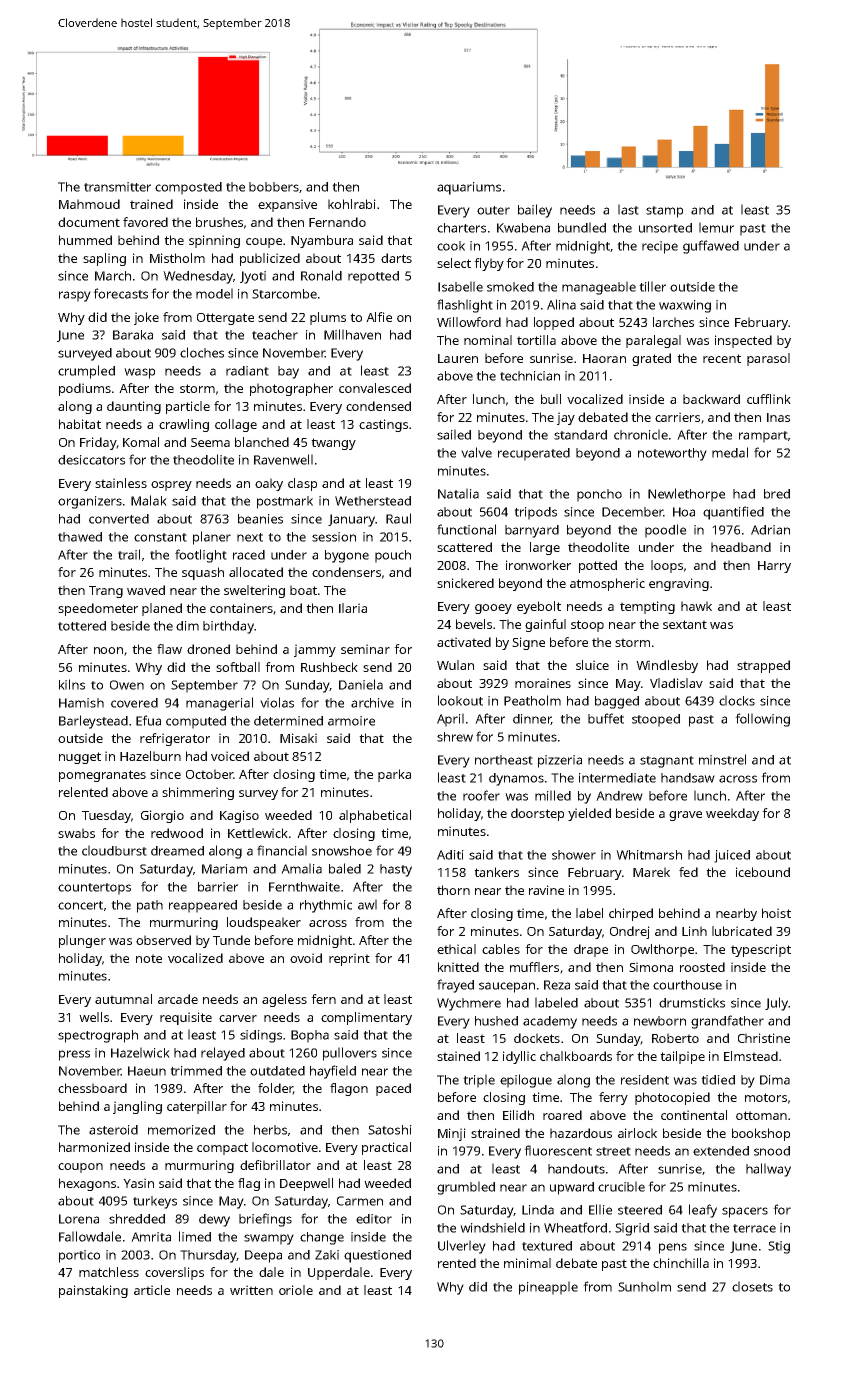 This image has width=849, height=1400. What do you see at coordinates (640, 1210) in the image?
I see `steered` at bounding box center [640, 1210].
